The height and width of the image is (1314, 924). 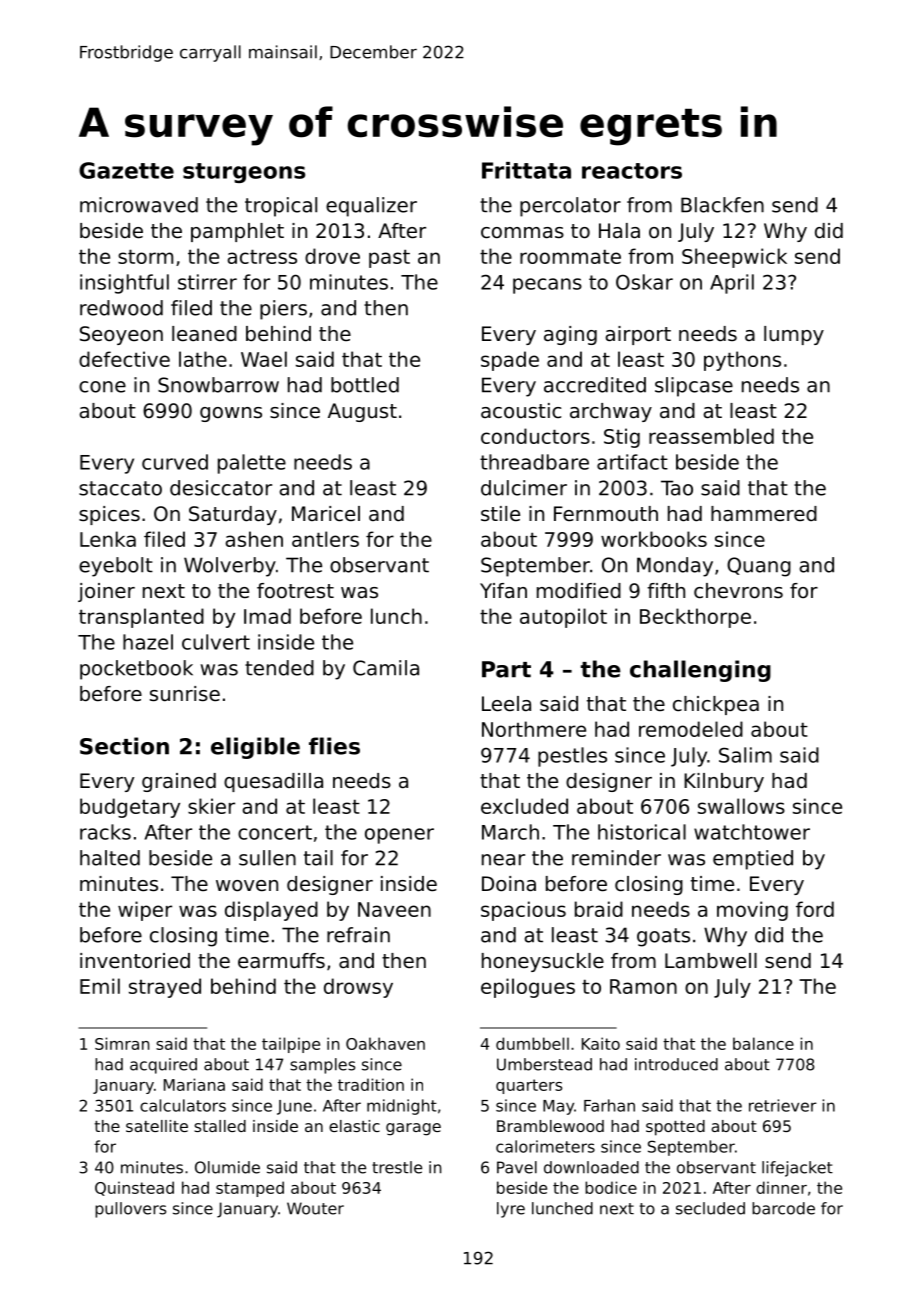 I want to click on quesadilla, so click(x=273, y=782).
